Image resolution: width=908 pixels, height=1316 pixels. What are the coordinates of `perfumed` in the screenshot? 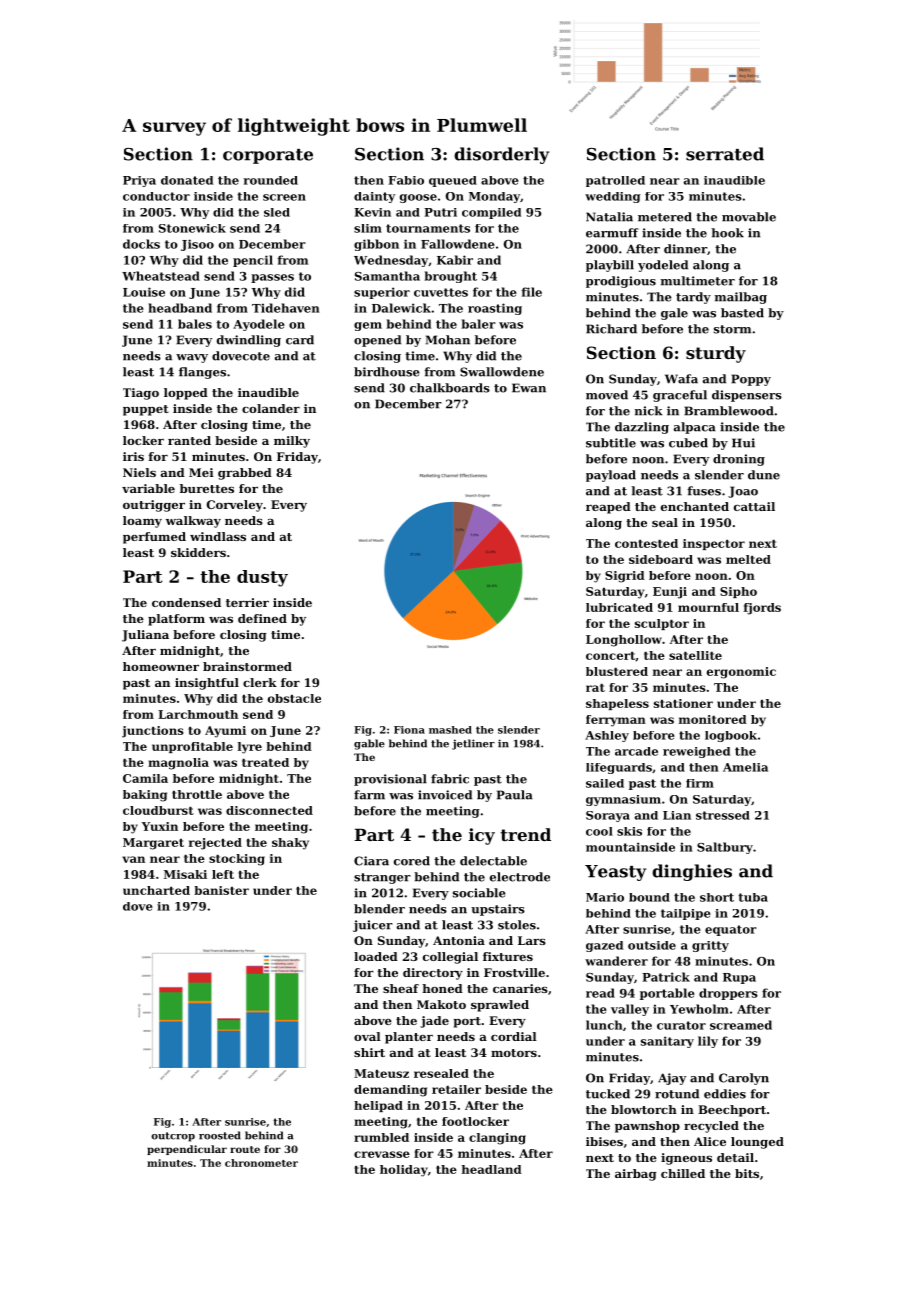 It's located at (154, 538).
